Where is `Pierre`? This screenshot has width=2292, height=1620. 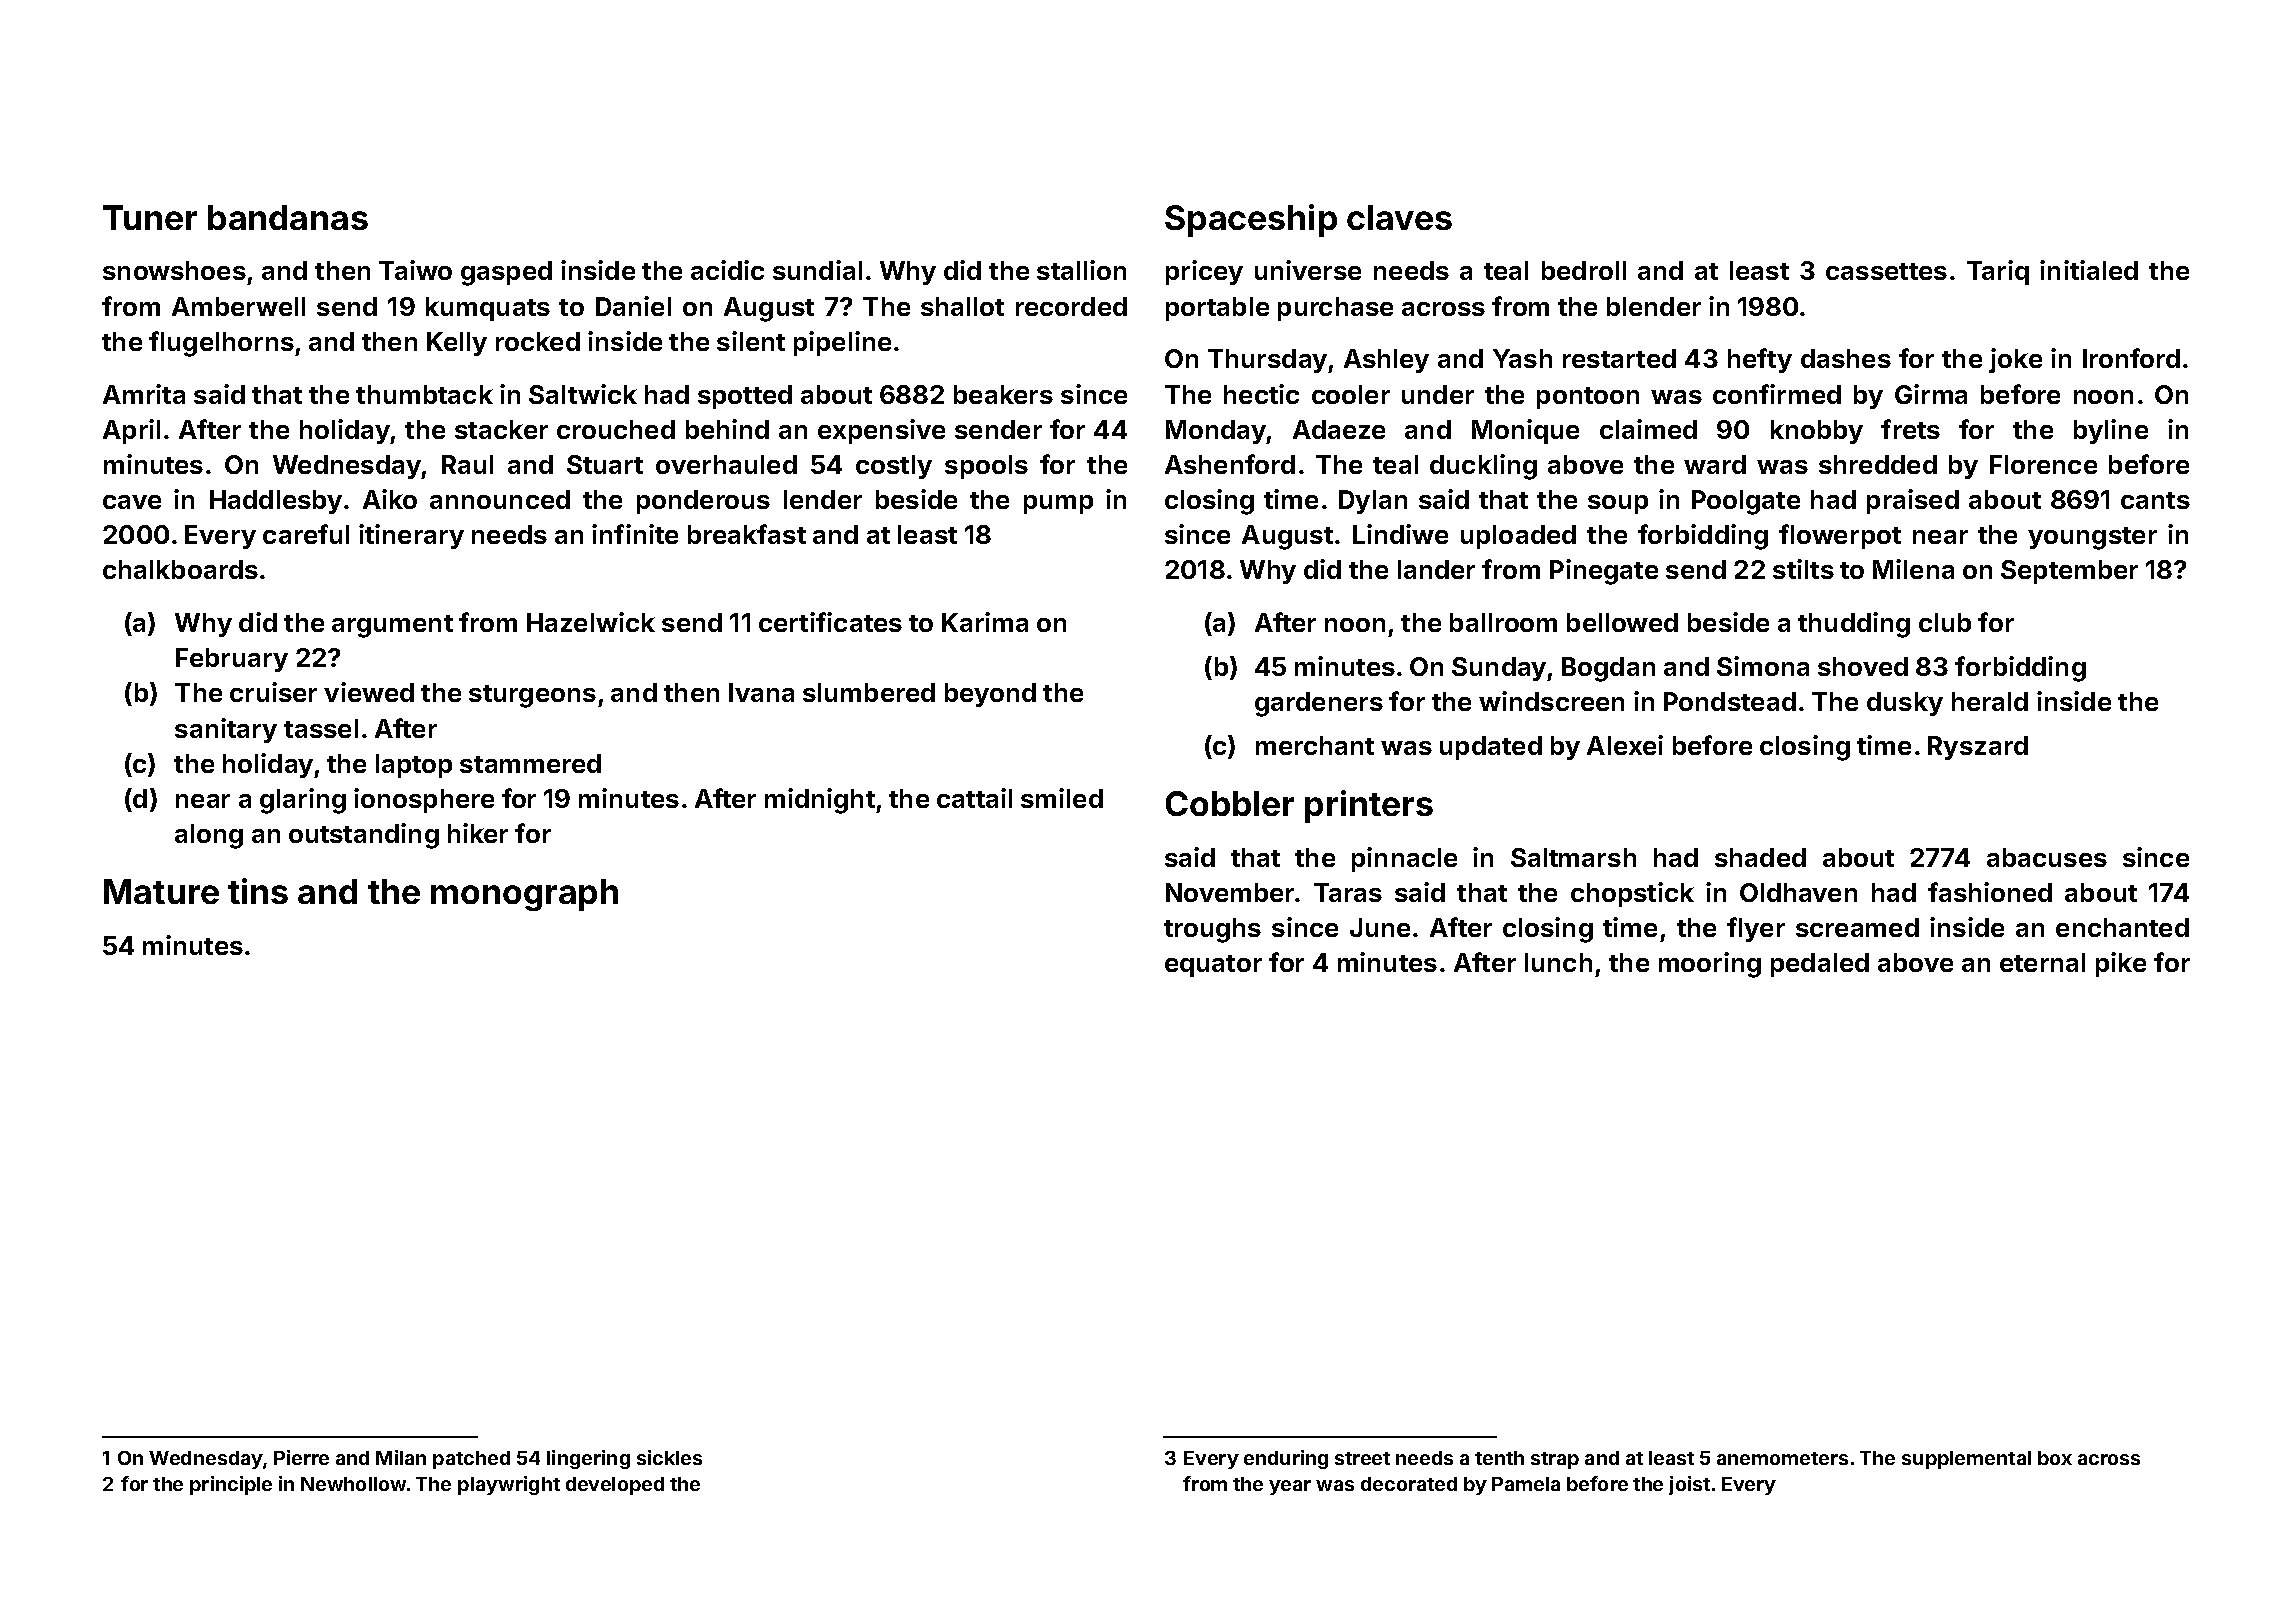
Pierre is located at coordinates (301, 1457).
